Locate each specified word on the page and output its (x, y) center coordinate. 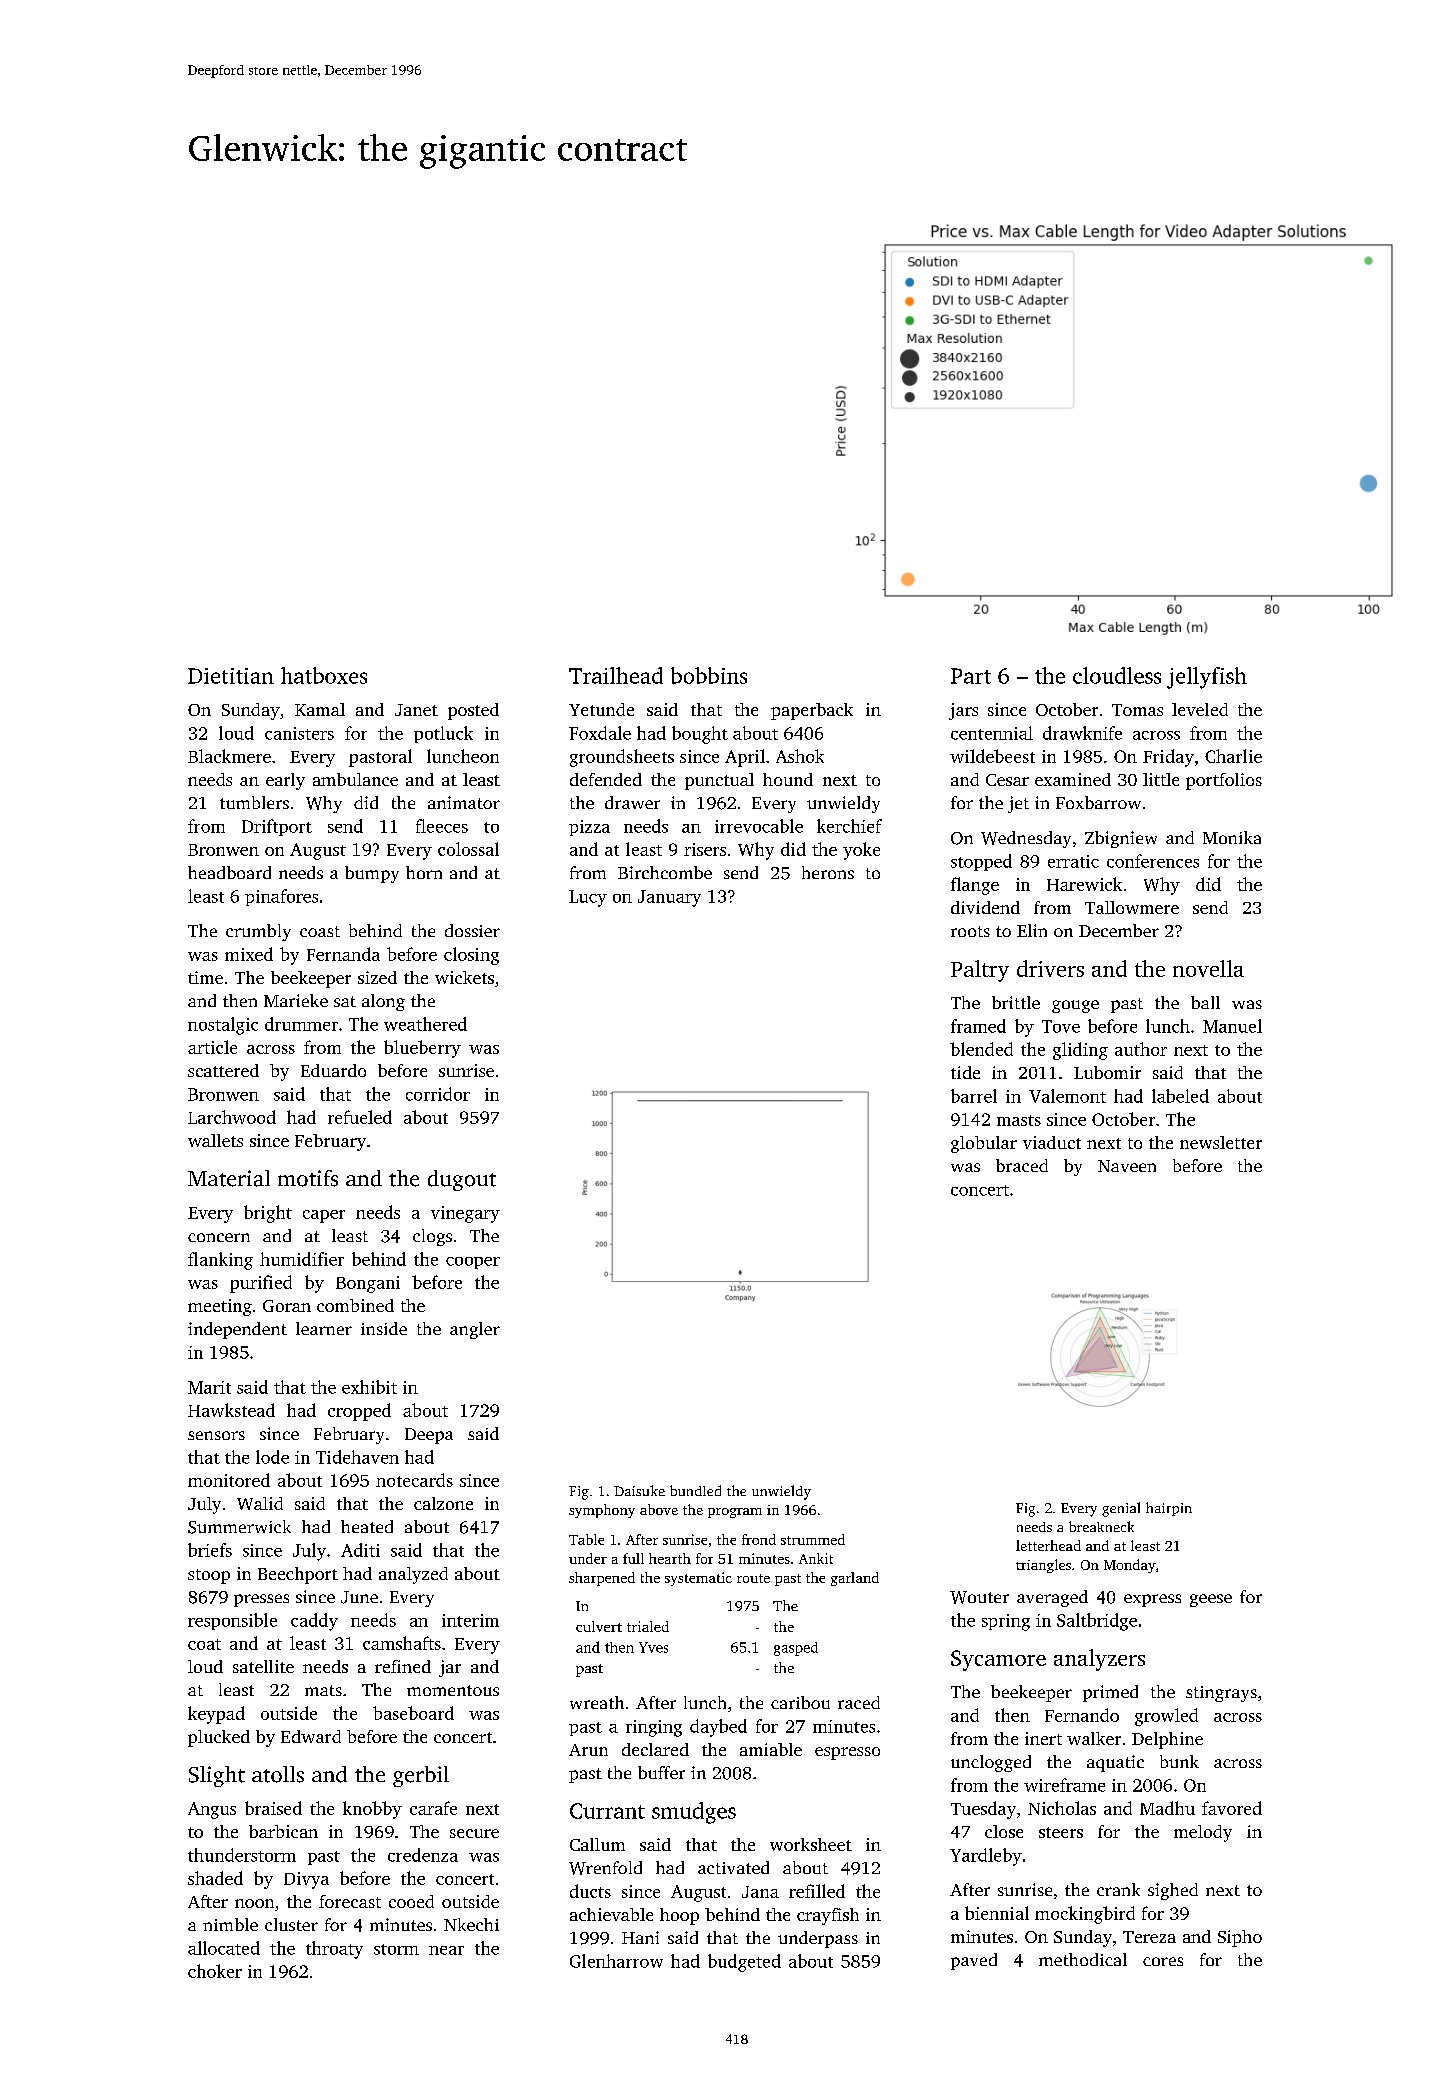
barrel (974, 1096)
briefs (210, 1550)
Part (971, 676)
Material (229, 1178)
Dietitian (231, 676)
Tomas (1137, 710)
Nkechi (471, 1924)
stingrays (1221, 1694)
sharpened (602, 1579)
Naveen (1127, 1166)
